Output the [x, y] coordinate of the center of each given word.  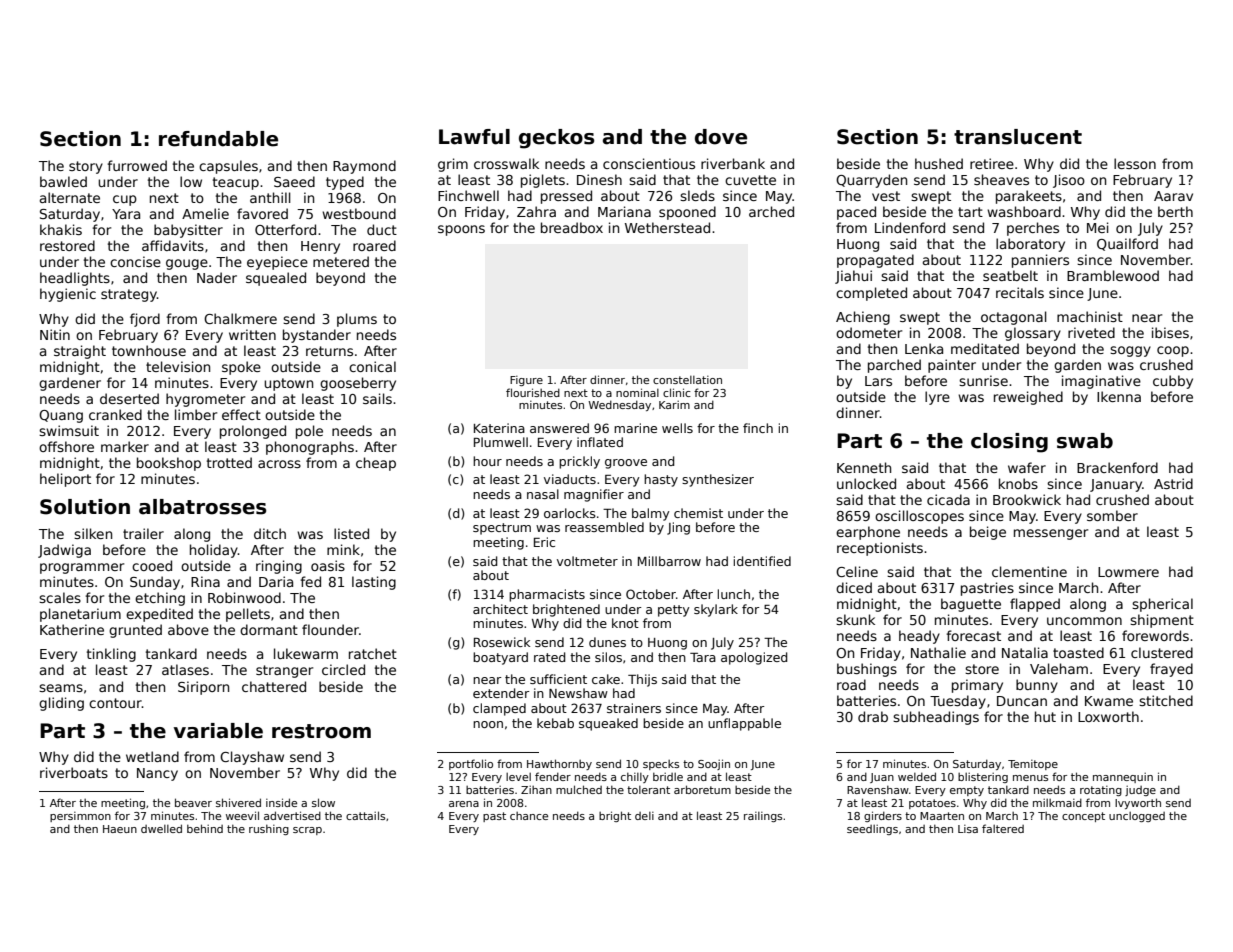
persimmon [80, 817]
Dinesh [599, 179]
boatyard [500, 658]
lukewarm [306, 653]
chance [529, 816]
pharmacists [547, 595]
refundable [218, 139]
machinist [1090, 316]
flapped [1035, 605]
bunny [1037, 686]
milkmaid [1057, 802]
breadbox [572, 227]
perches [1033, 229]
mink [343, 549]
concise [135, 261]
